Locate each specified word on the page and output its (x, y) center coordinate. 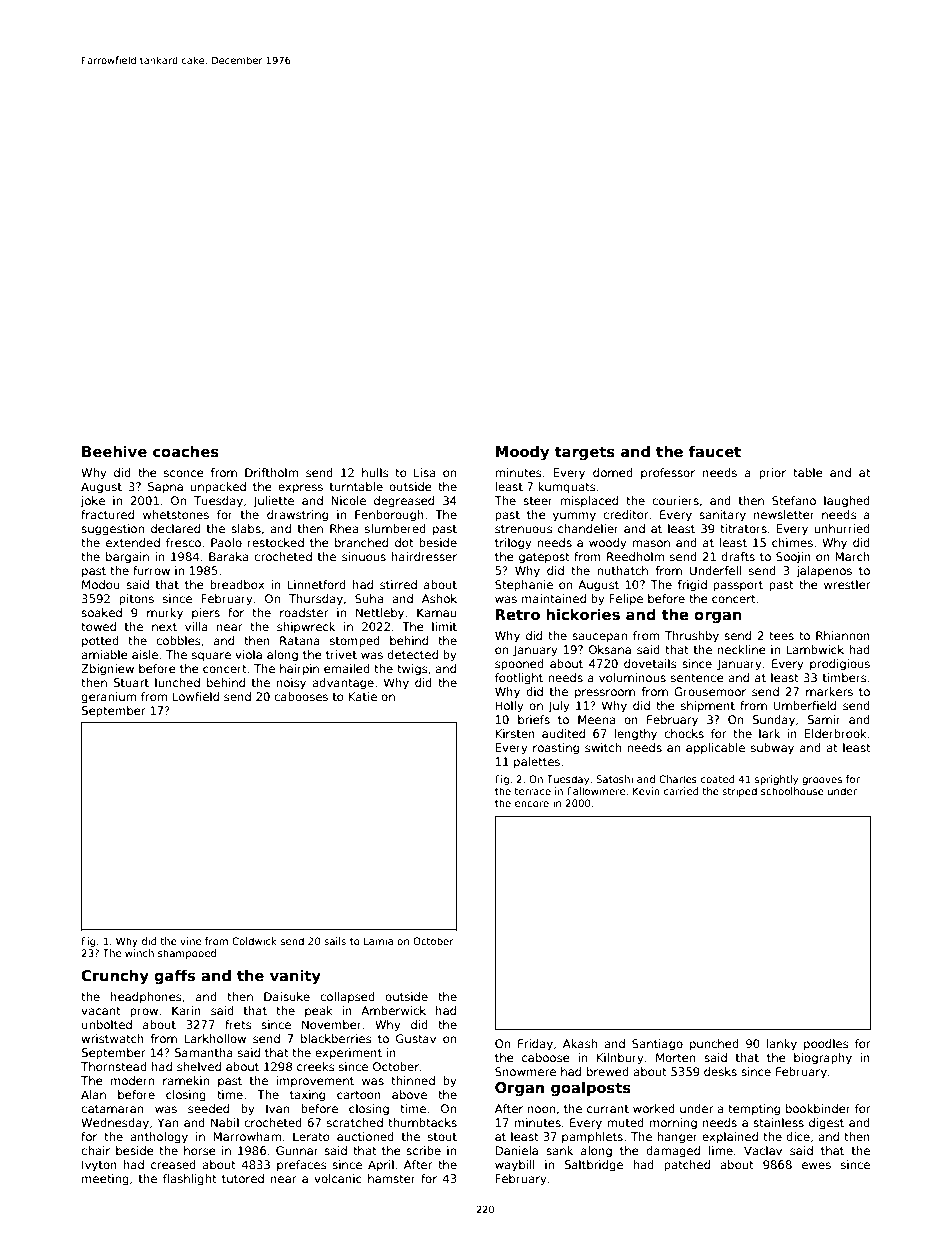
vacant (101, 1011)
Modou (101, 584)
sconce (184, 473)
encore (532, 804)
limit (444, 626)
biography (823, 1059)
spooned (519, 665)
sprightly (776, 780)
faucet (715, 451)
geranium (108, 698)
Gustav (416, 1038)
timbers (844, 677)
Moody (522, 452)
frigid (692, 586)
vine (190, 941)
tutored (243, 1178)
